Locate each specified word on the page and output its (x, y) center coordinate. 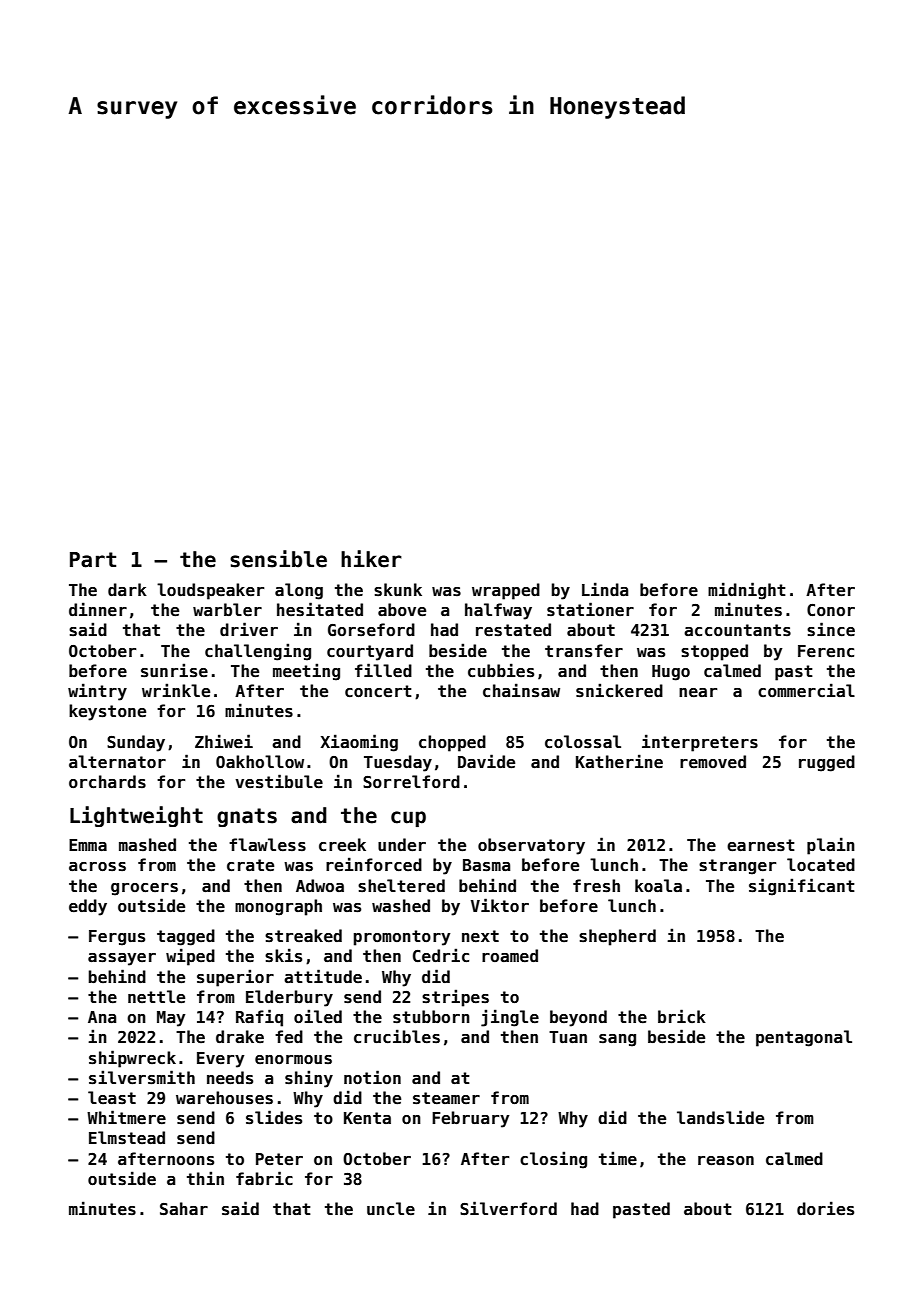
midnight (747, 591)
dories (825, 1208)
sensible (278, 559)
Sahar (184, 1209)
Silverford (508, 1208)
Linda (605, 589)
